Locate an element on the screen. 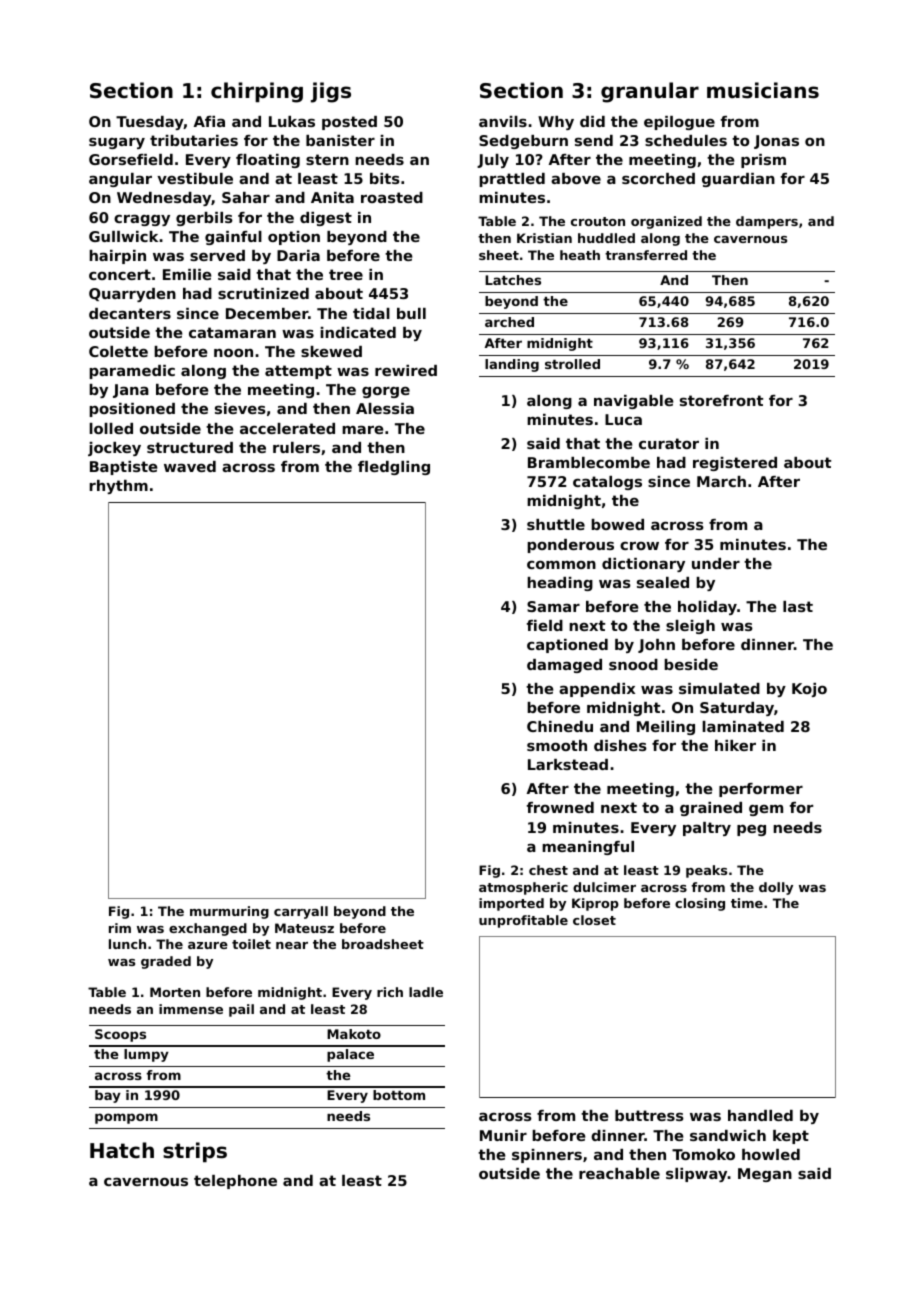  lolled is located at coordinates (111, 428).
